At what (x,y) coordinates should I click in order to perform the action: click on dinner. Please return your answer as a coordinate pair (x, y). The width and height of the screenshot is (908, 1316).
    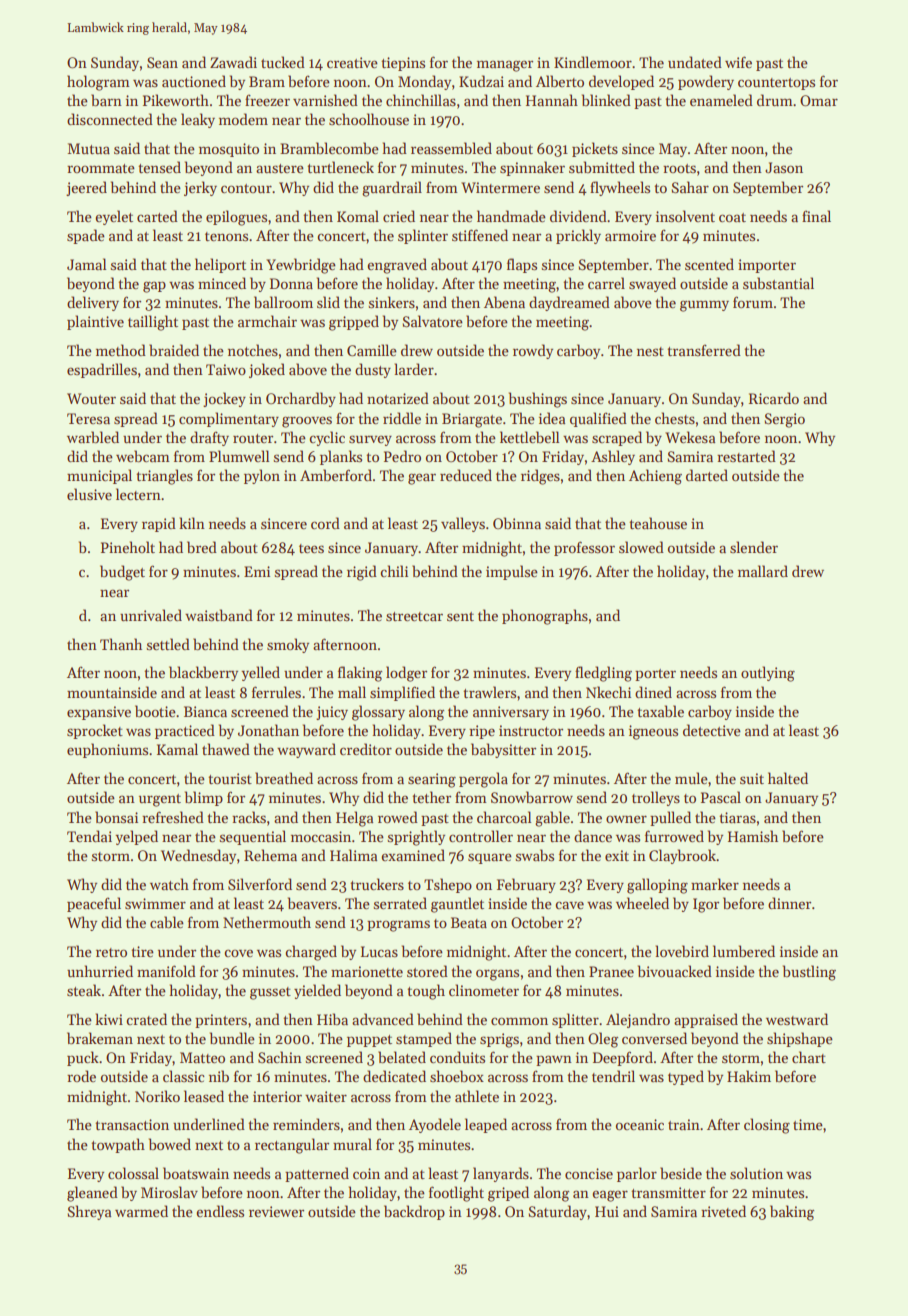
    Looking at the image, I should click on (789, 903).
